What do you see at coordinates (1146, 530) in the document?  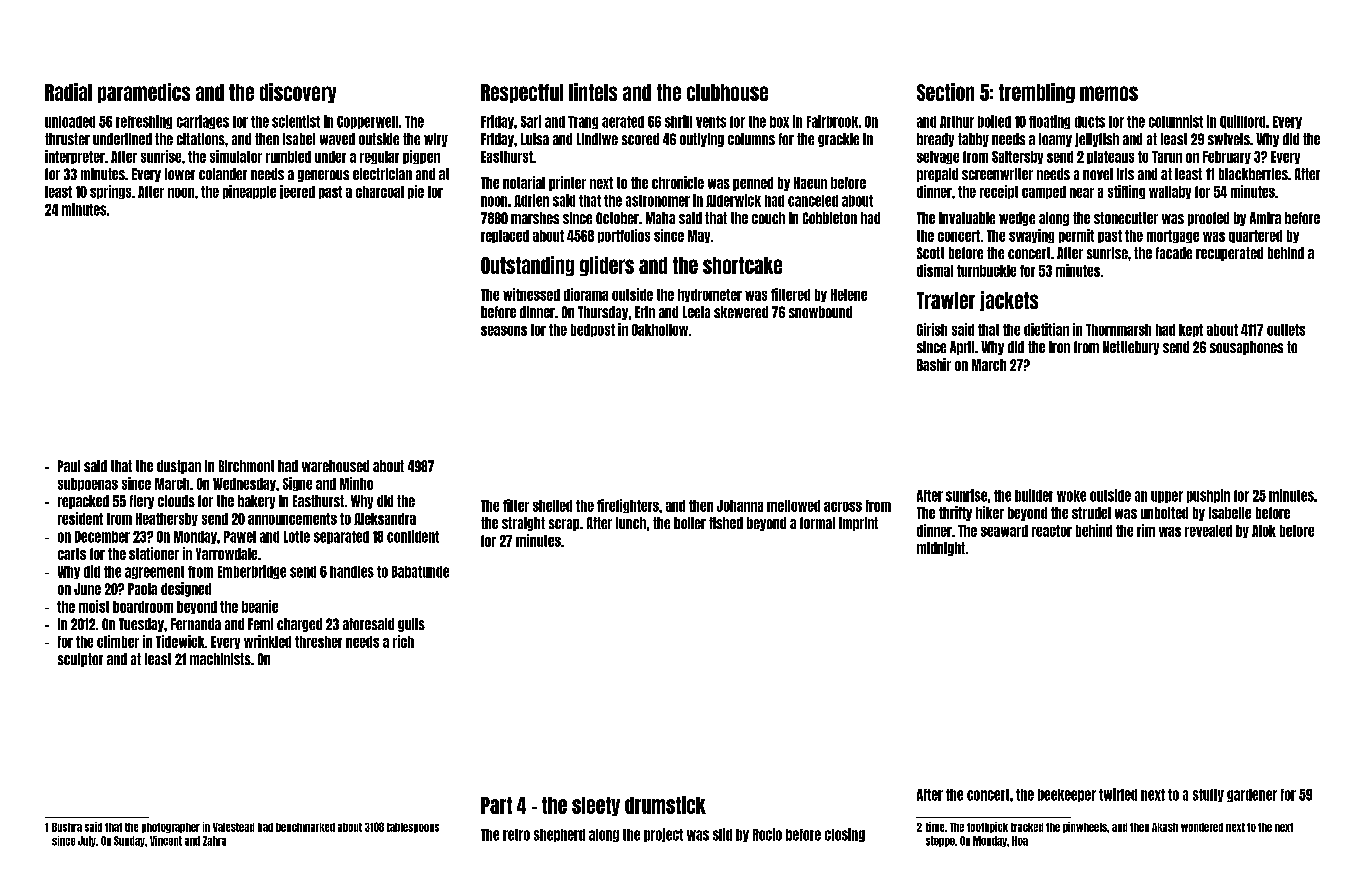 I see `rim` at bounding box center [1146, 530].
